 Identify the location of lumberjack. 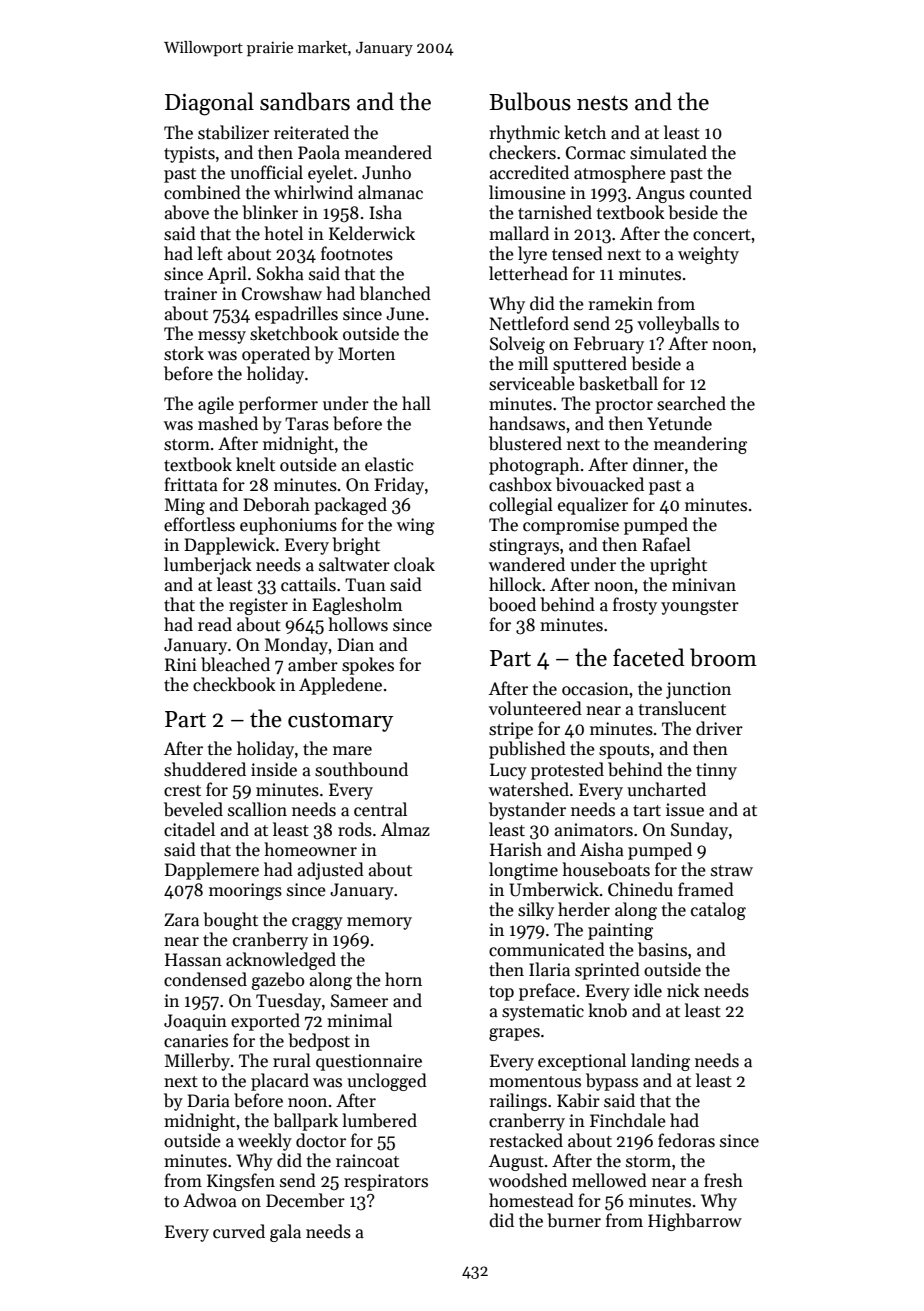
(208, 566).
